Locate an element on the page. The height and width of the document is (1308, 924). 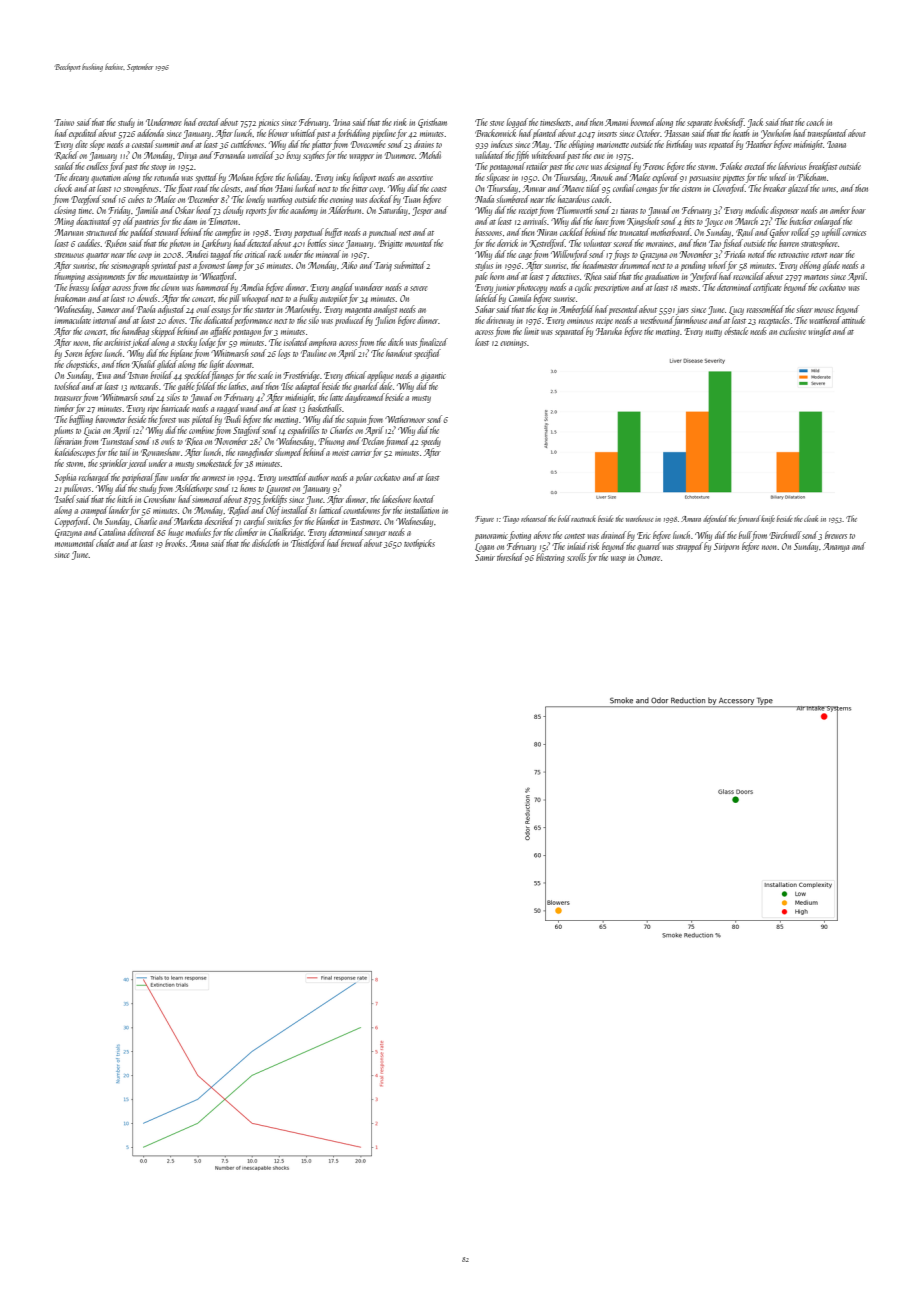
brooks is located at coordinates (175, 543).
